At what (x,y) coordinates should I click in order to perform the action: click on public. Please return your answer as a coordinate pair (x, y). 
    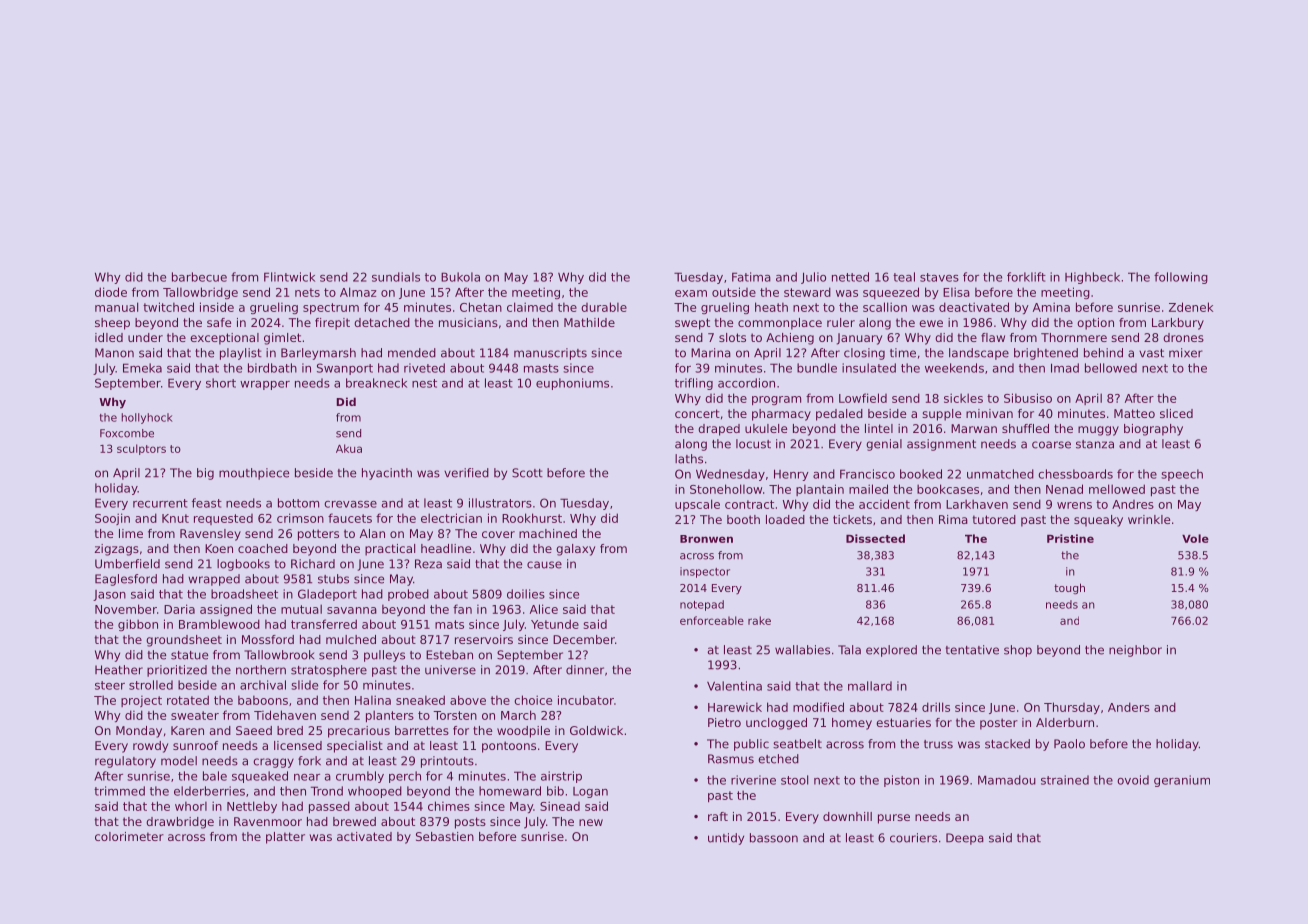
    Looking at the image, I should click on (751, 745).
